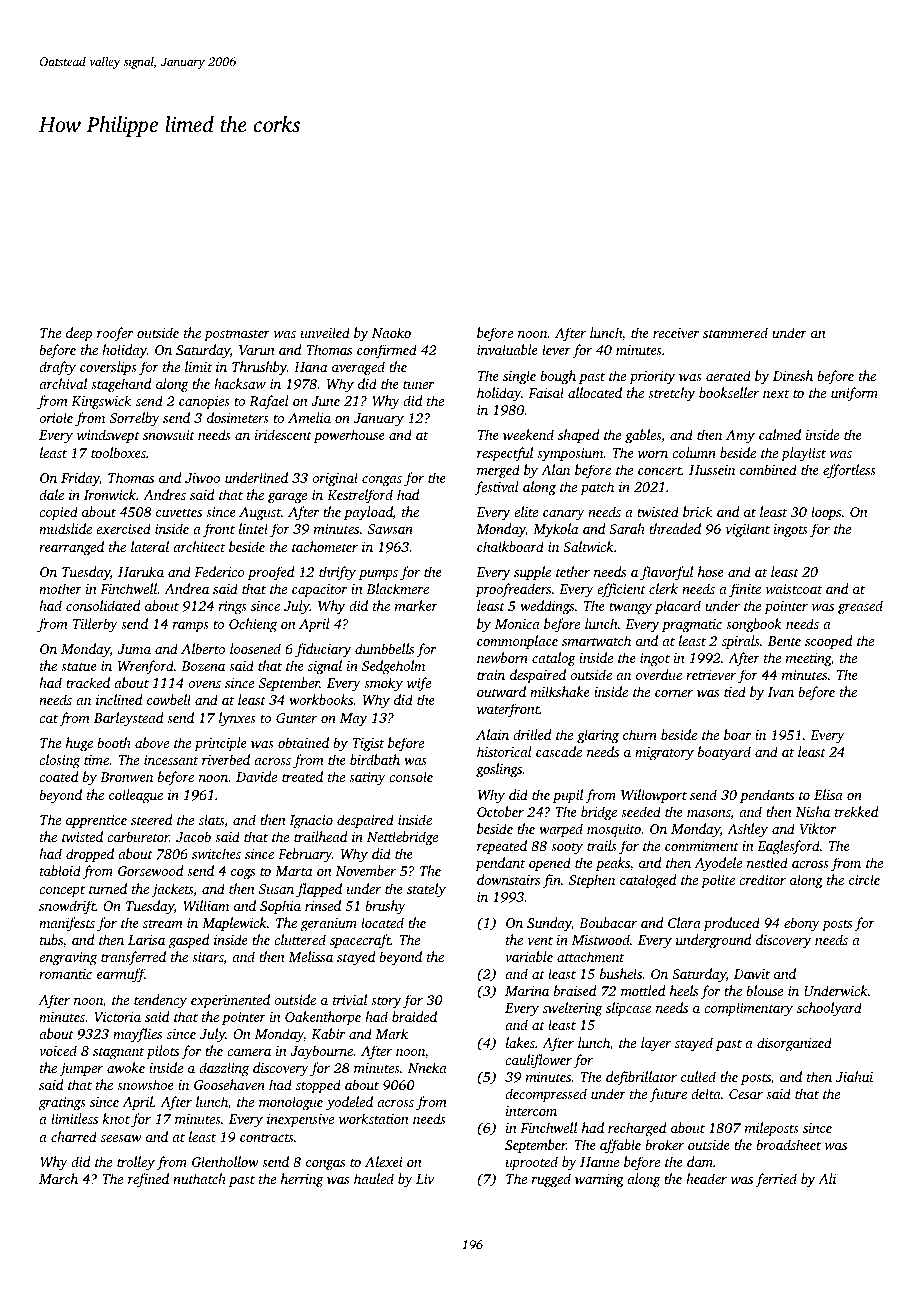 Image resolution: width=924 pixels, height=1308 pixels. I want to click on tied, so click(735, 691).
